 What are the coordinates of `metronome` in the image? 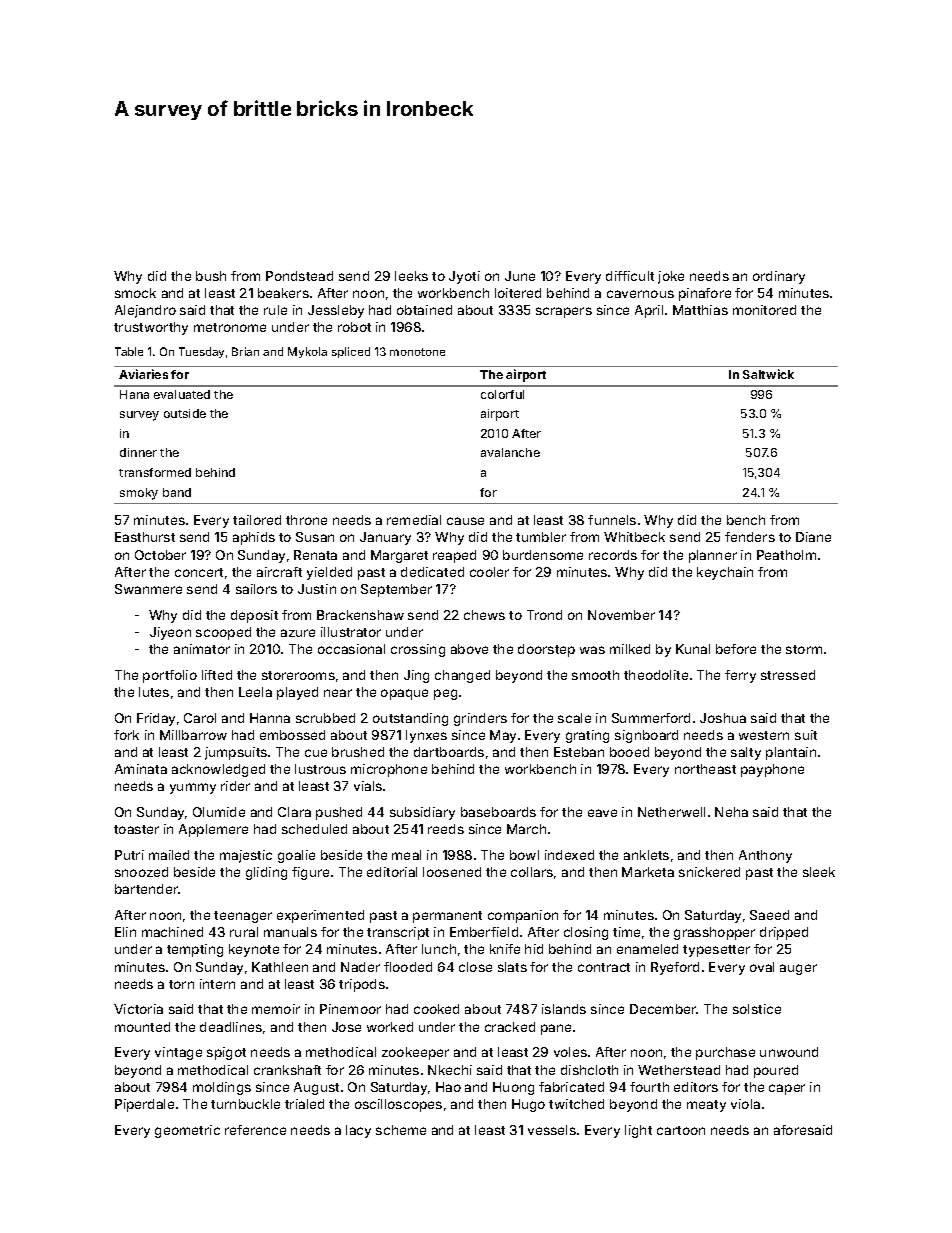 It's located at (230, 327).
